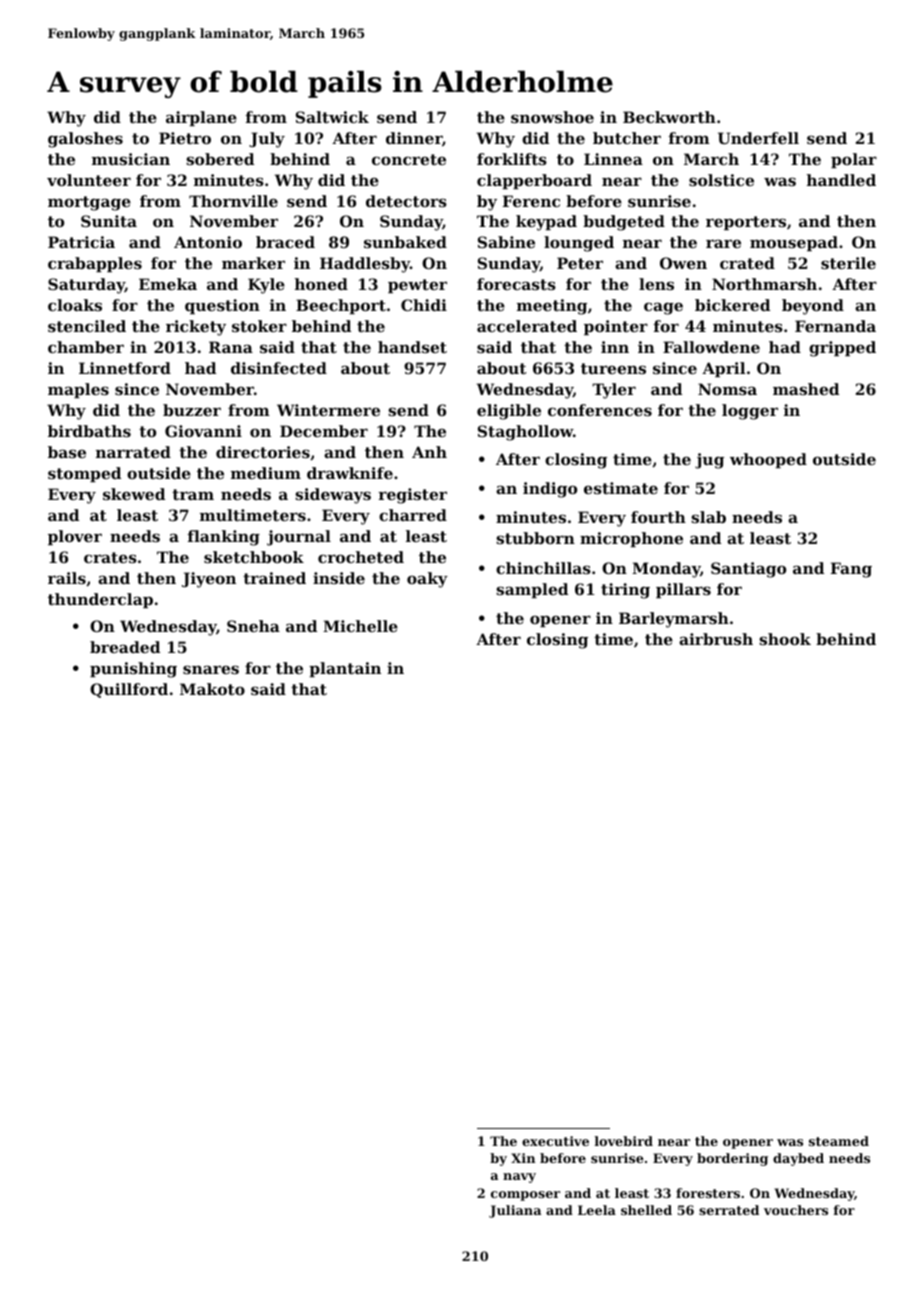  What do you see at coordinates (509, 412) in the screenshot?
I see `eligible` at bounding box center [509, 412].
